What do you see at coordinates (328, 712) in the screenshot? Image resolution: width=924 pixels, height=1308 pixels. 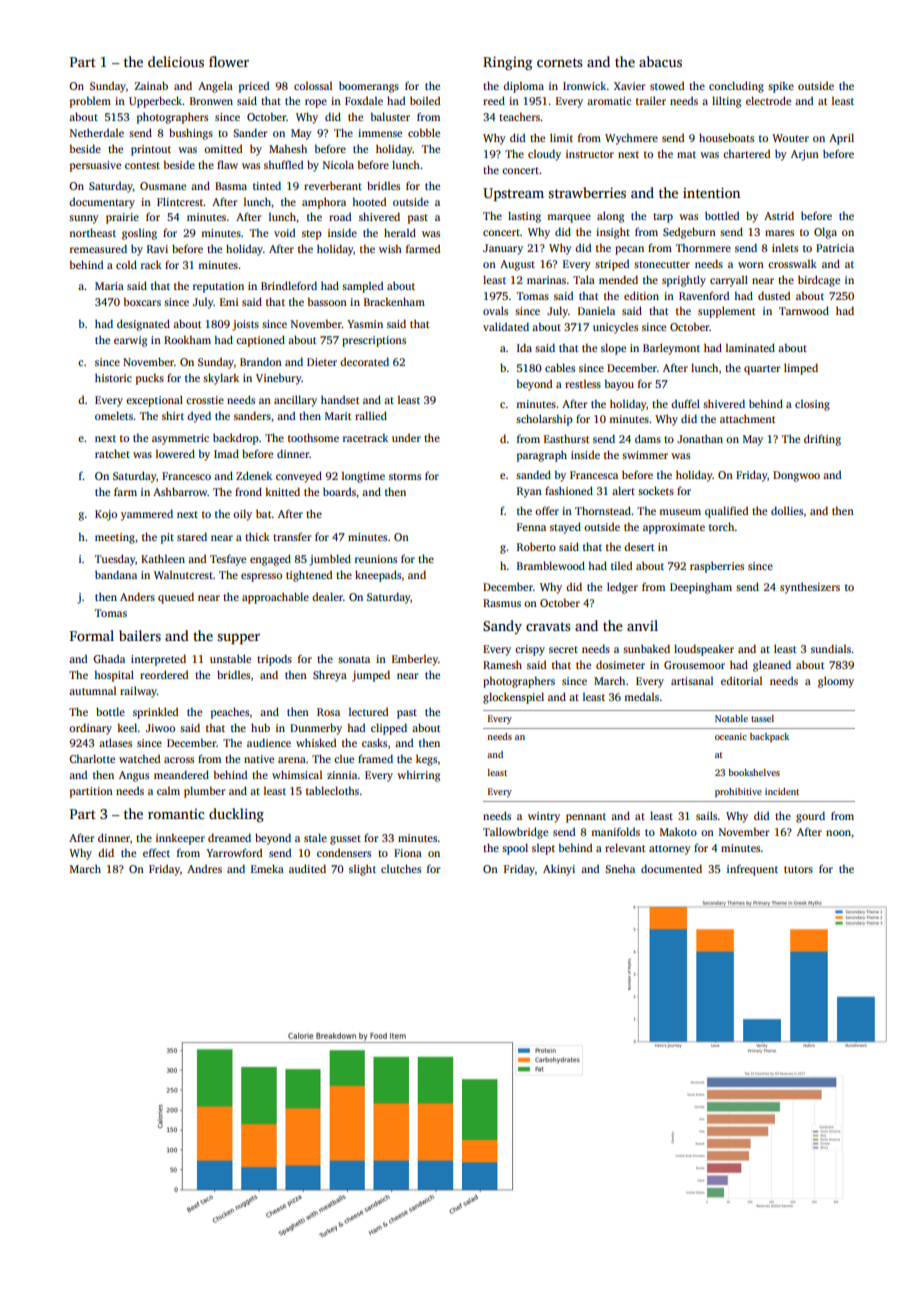 I see `Rosa` at bounding box center [328, 712].
